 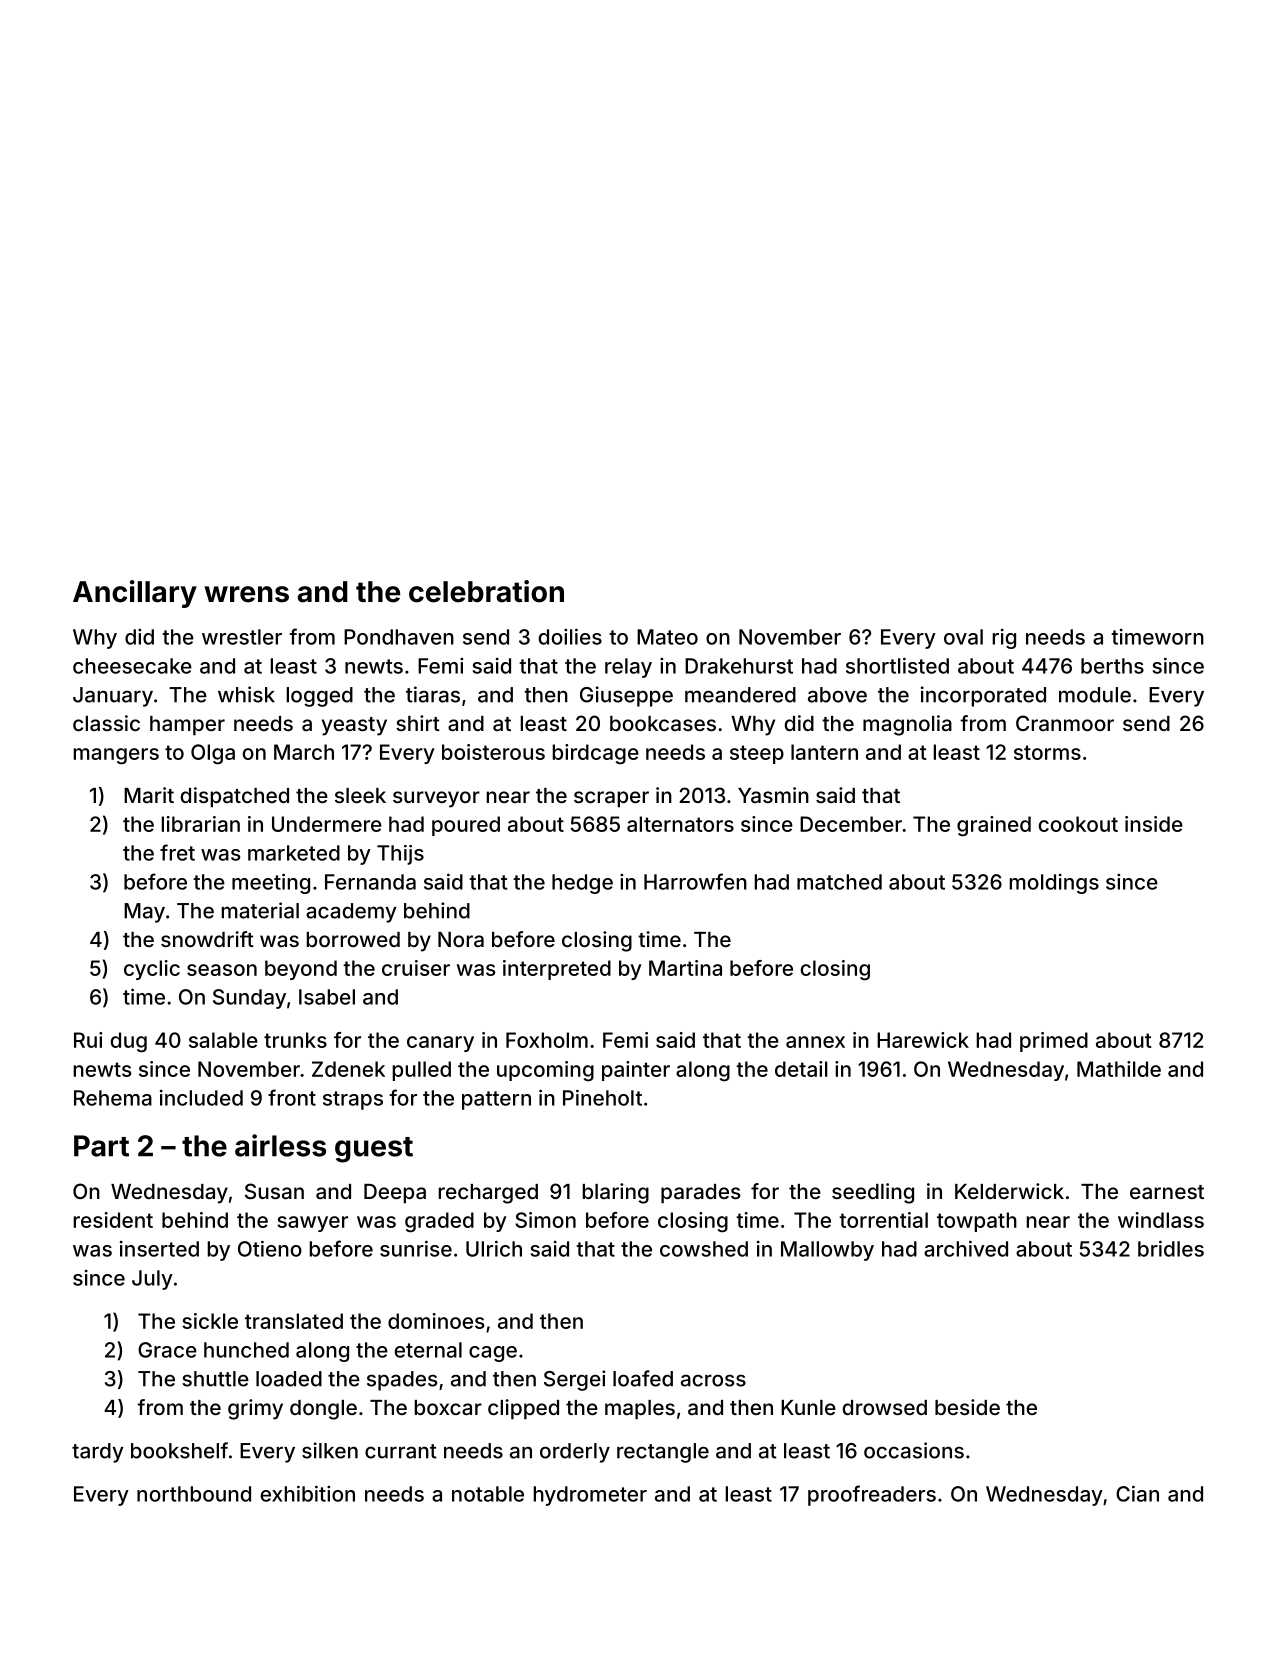 What do you see at coordinates (488, 1494) in the document?
I see `notable` at bounding box center [488, 1494].
